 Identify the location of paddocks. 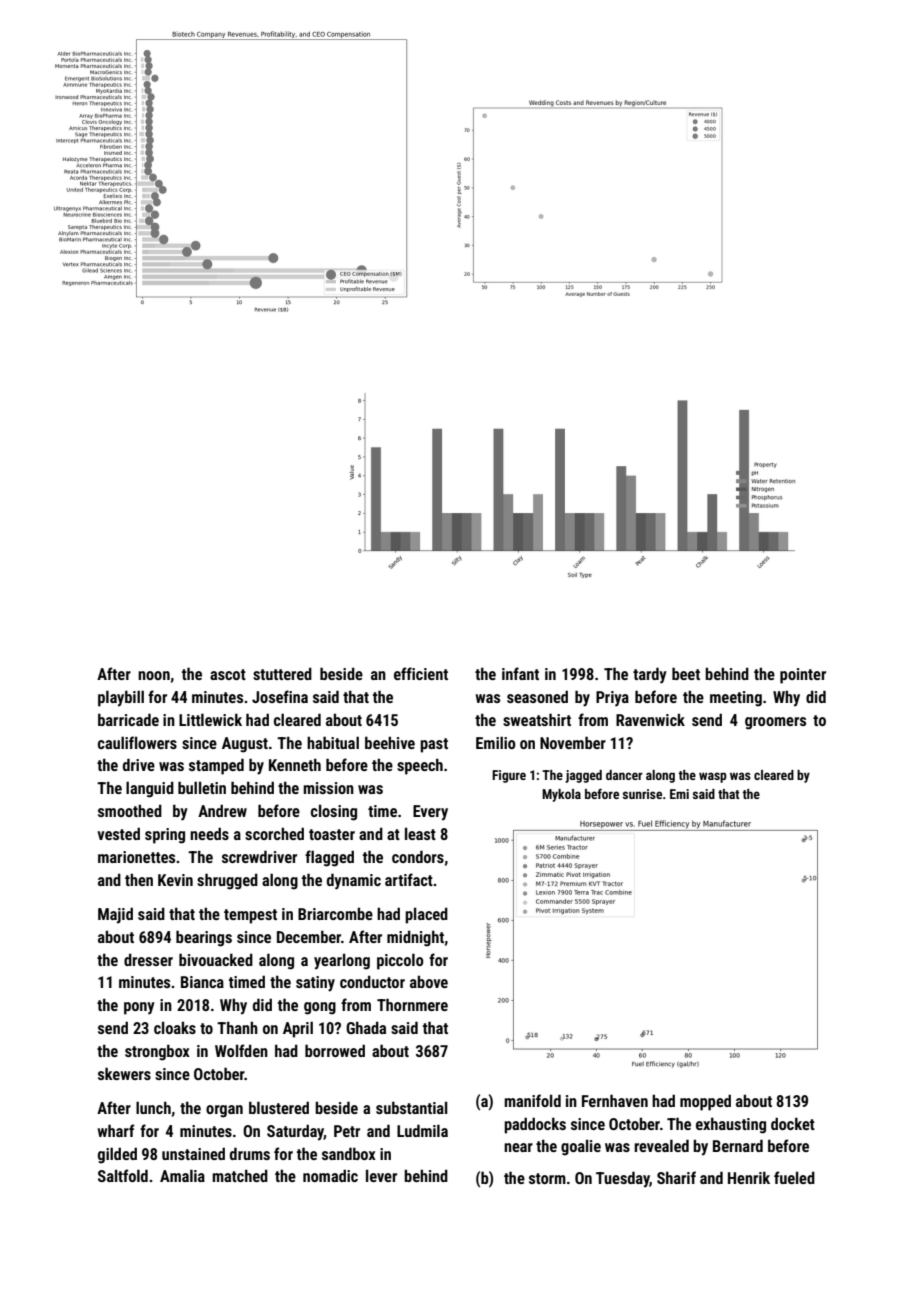
(535, 1125).
